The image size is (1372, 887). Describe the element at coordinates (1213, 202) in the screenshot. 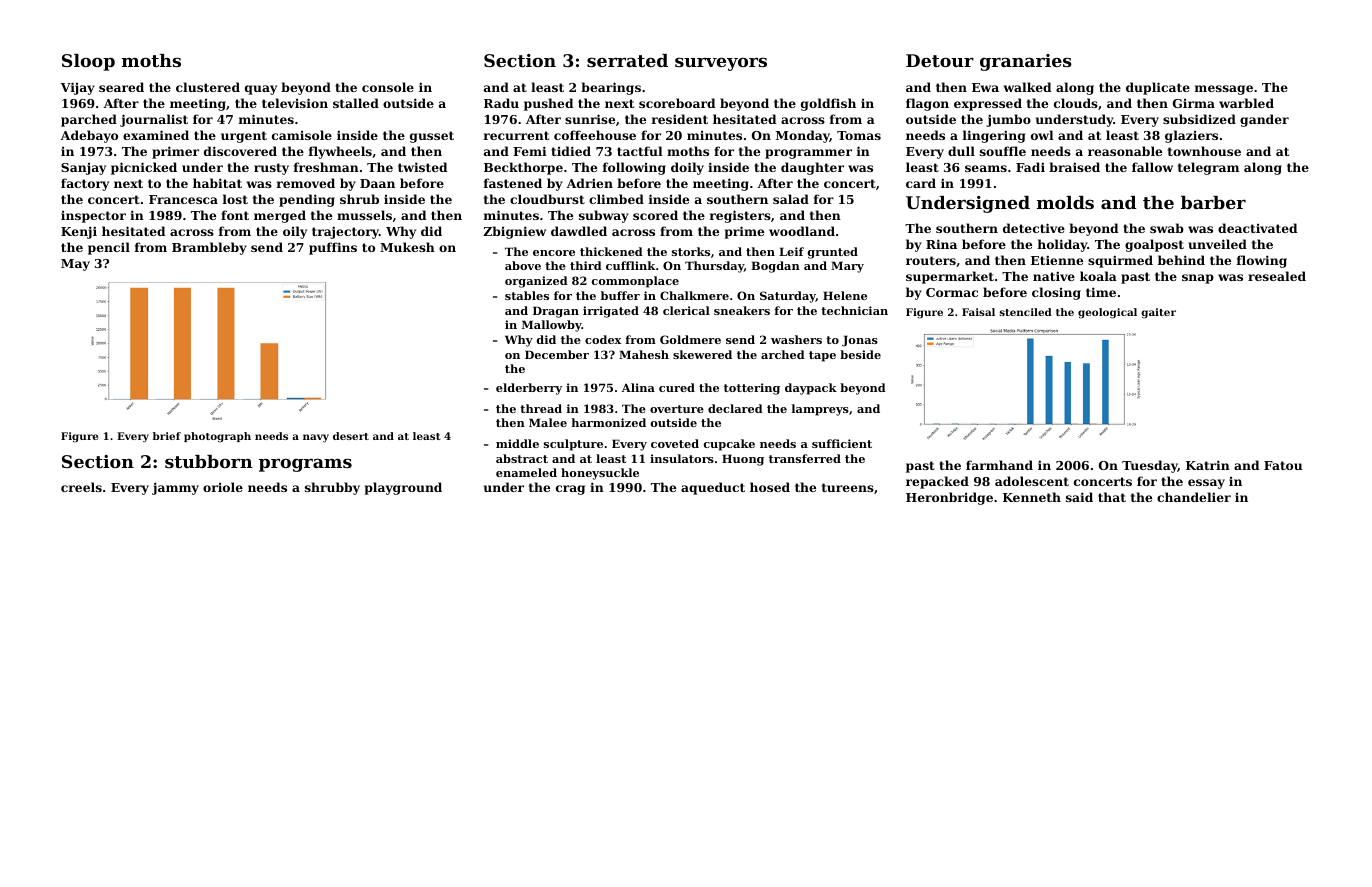

I see `barber` at that location.
